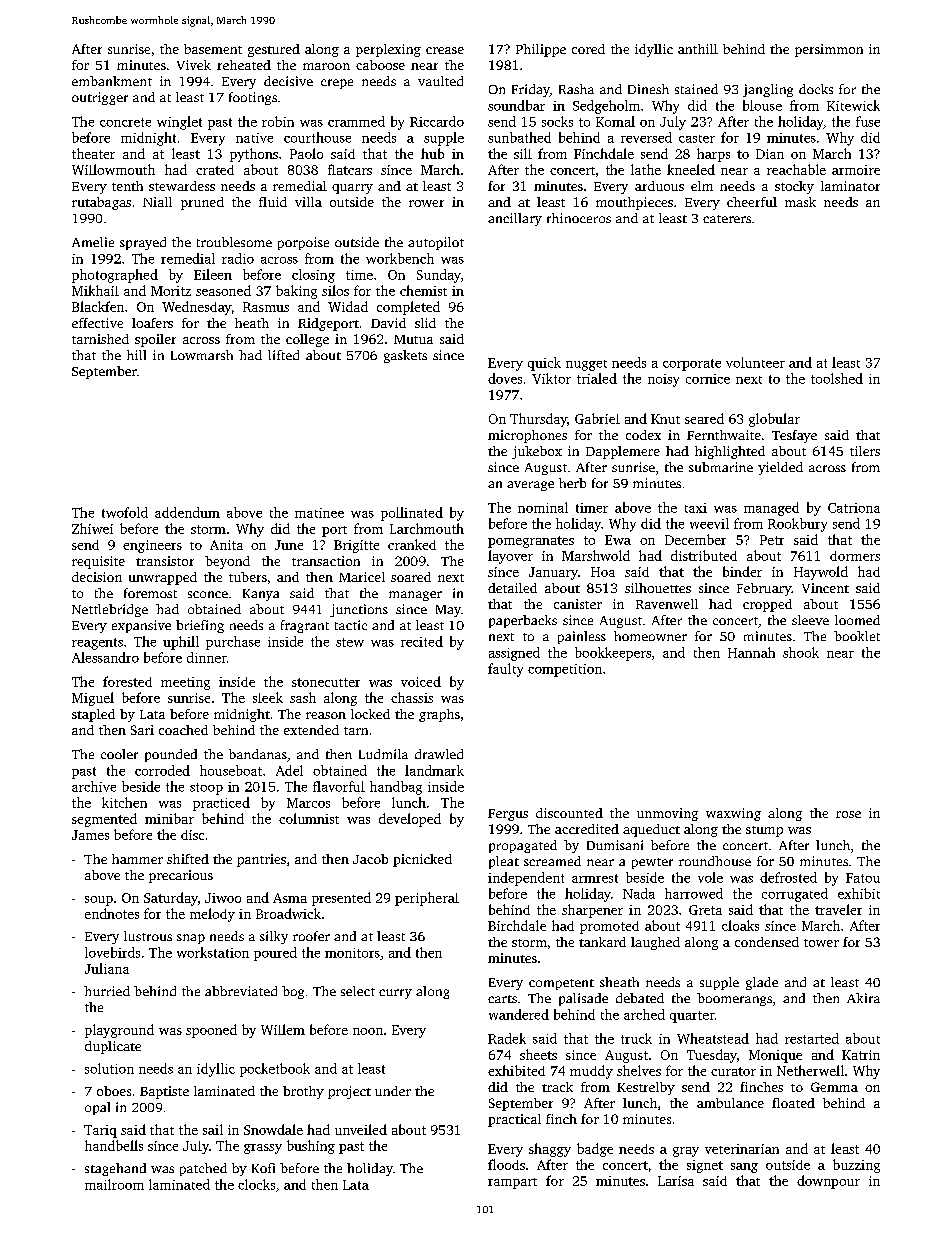 Image resolution: width=952 pixels, height=1233 pixels. What do you see at coordinates (356, 546) in the screenshot?
I see `Brigitte` at bounding box center [356, 546].
